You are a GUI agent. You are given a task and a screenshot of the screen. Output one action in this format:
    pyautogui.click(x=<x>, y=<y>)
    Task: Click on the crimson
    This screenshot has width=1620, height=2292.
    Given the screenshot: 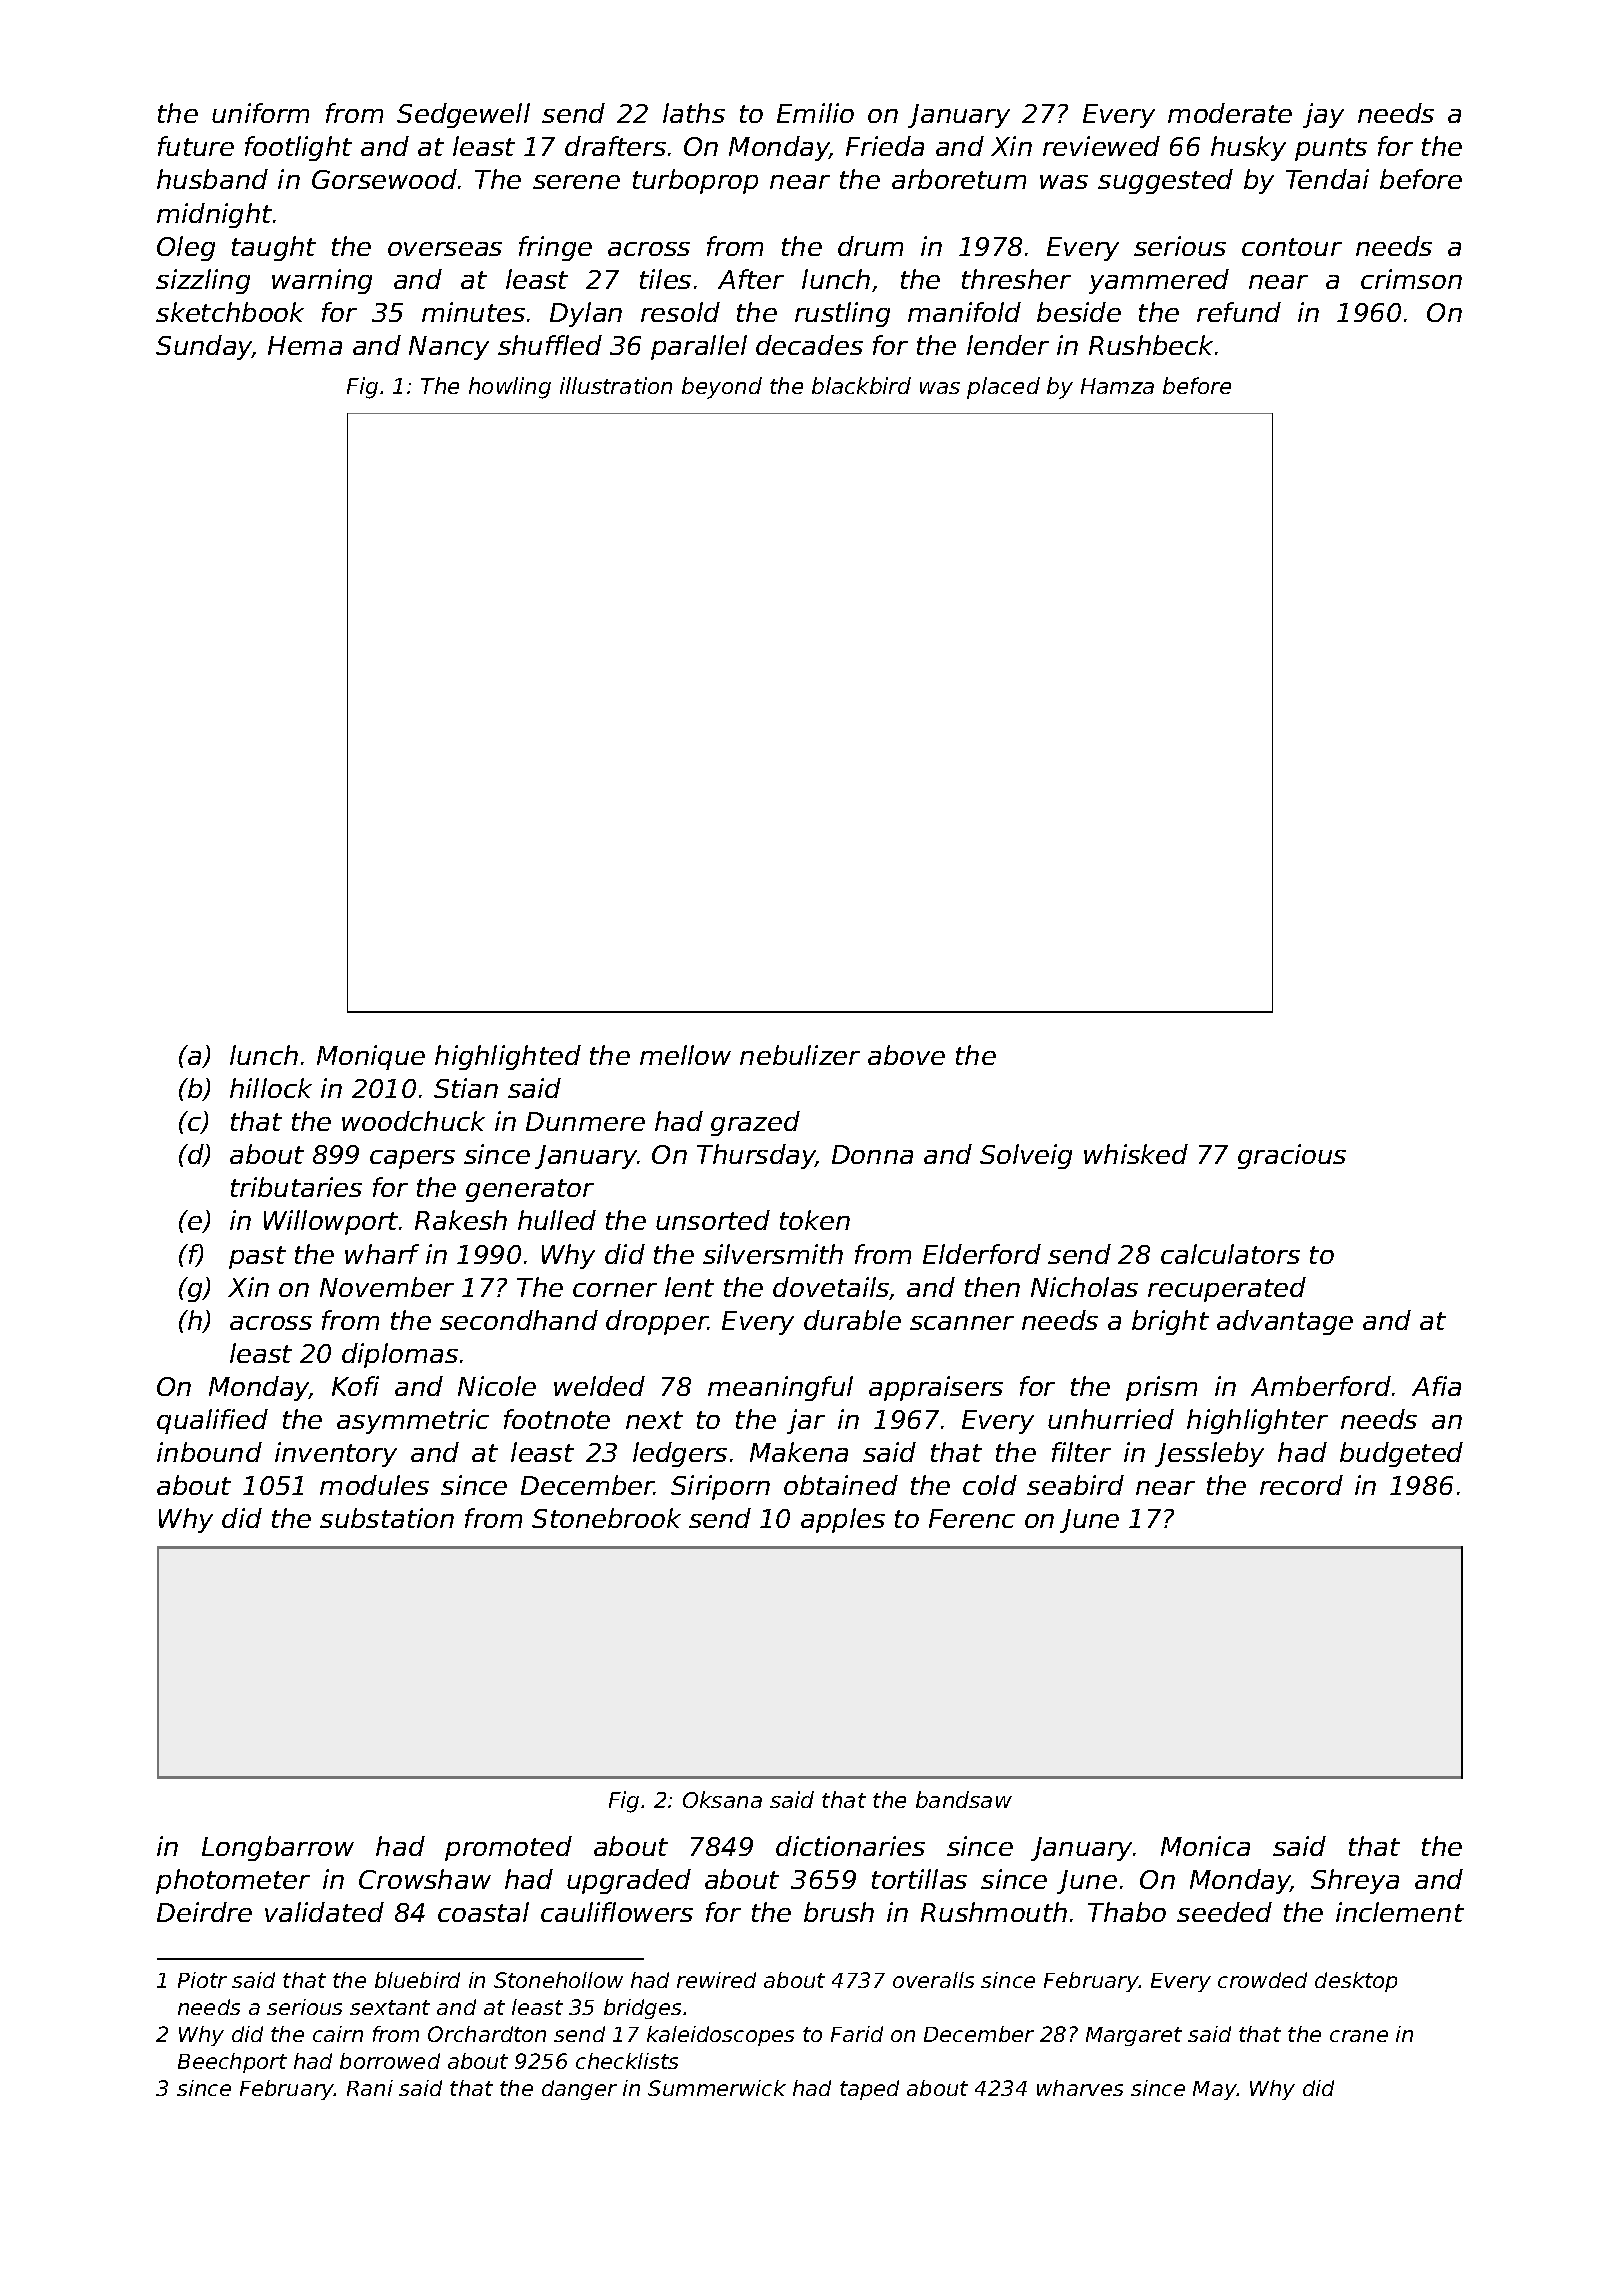 What is the action you would take?
    pyautogui.click(x=1411, y=279)
